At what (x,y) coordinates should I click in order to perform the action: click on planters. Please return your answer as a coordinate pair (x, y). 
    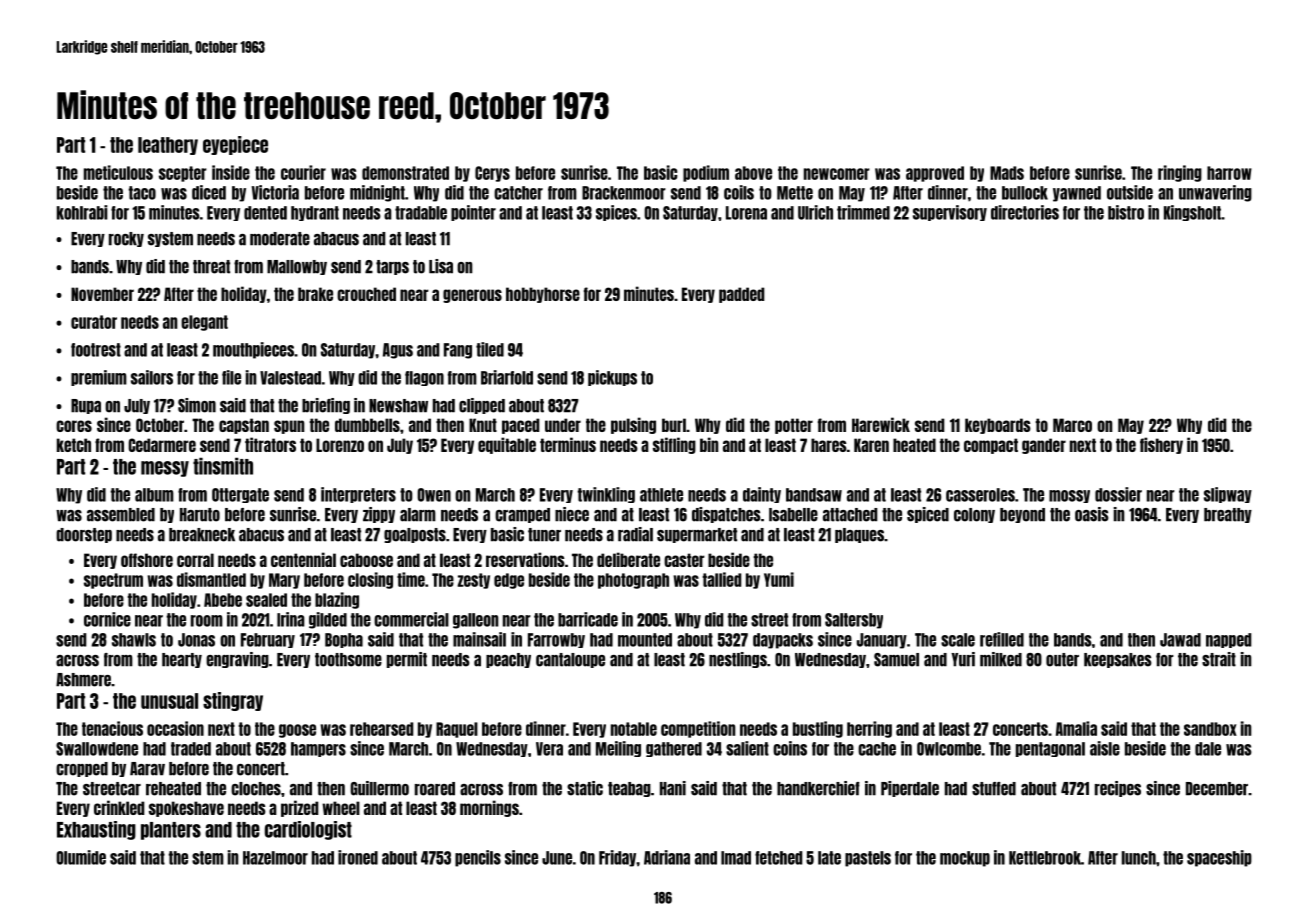
    Looking at the image, I should click on (171, 831).
